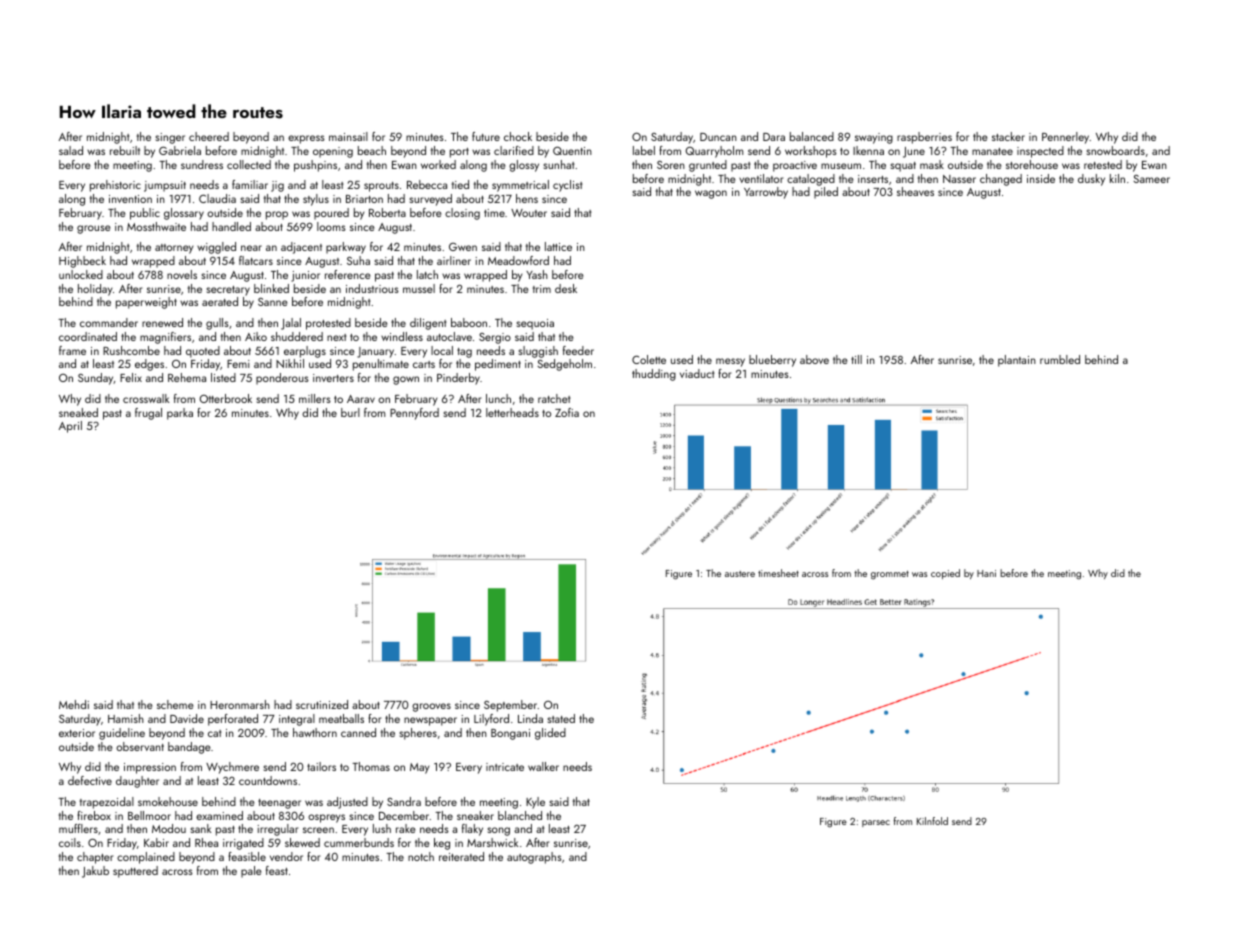 This screenshot has height=952, width=1233. I want to click on frugal, so click(148, 414).
